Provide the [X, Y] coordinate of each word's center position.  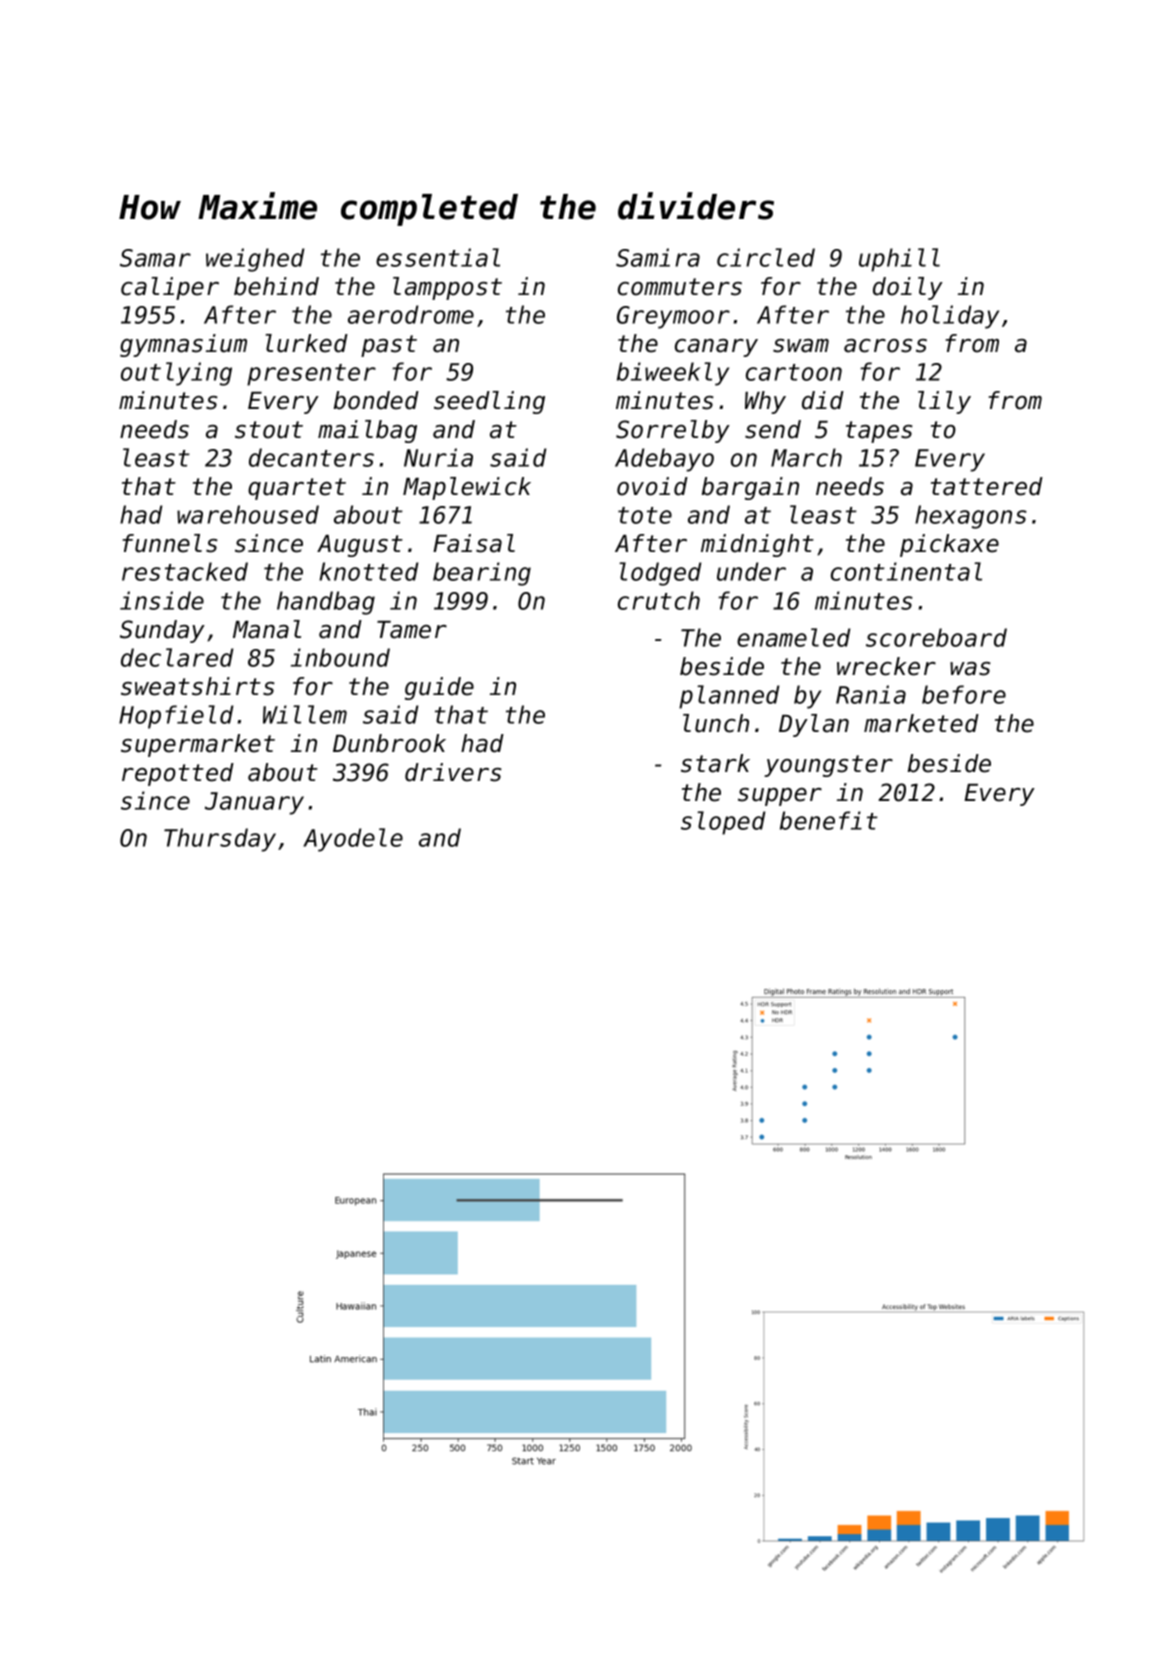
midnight [757, 545]
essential [438, 257]
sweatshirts [197, 686]
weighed [255, 260]
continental [906, 571]
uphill [899, 260]
